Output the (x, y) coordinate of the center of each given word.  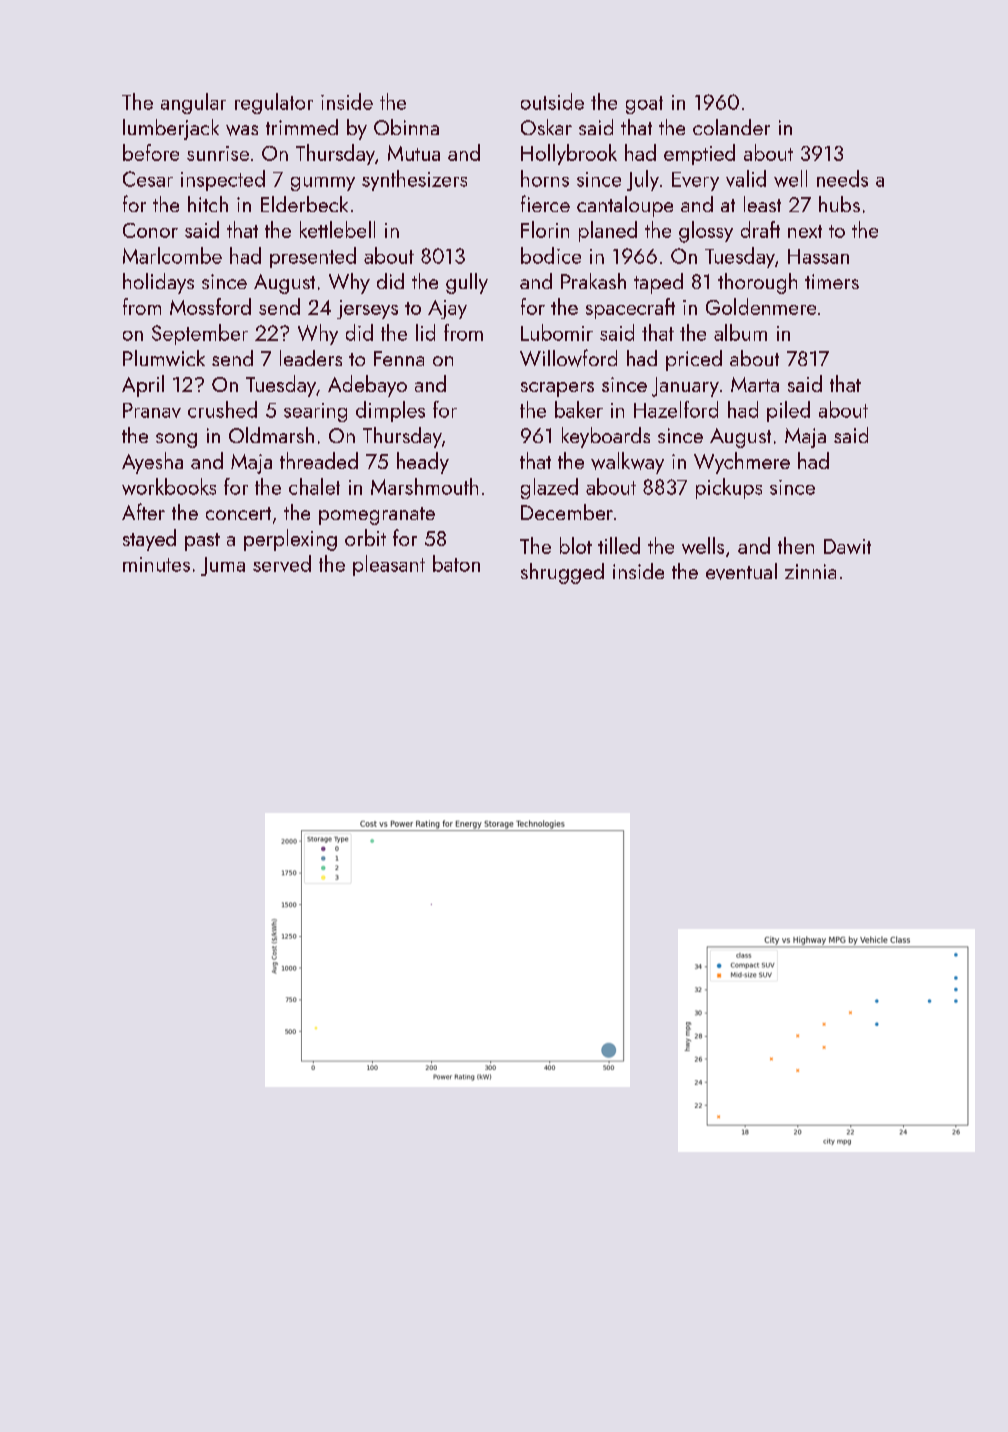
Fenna (399, 358)
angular (193, 103)
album (740, 332)
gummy (323, 184)
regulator (274, 103)
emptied (699, 154)
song (176, 440)
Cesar (148, 179)
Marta (755, 384)
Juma (223, 566)
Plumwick (164, 358)
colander (731, 127)
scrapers (557, 389)
